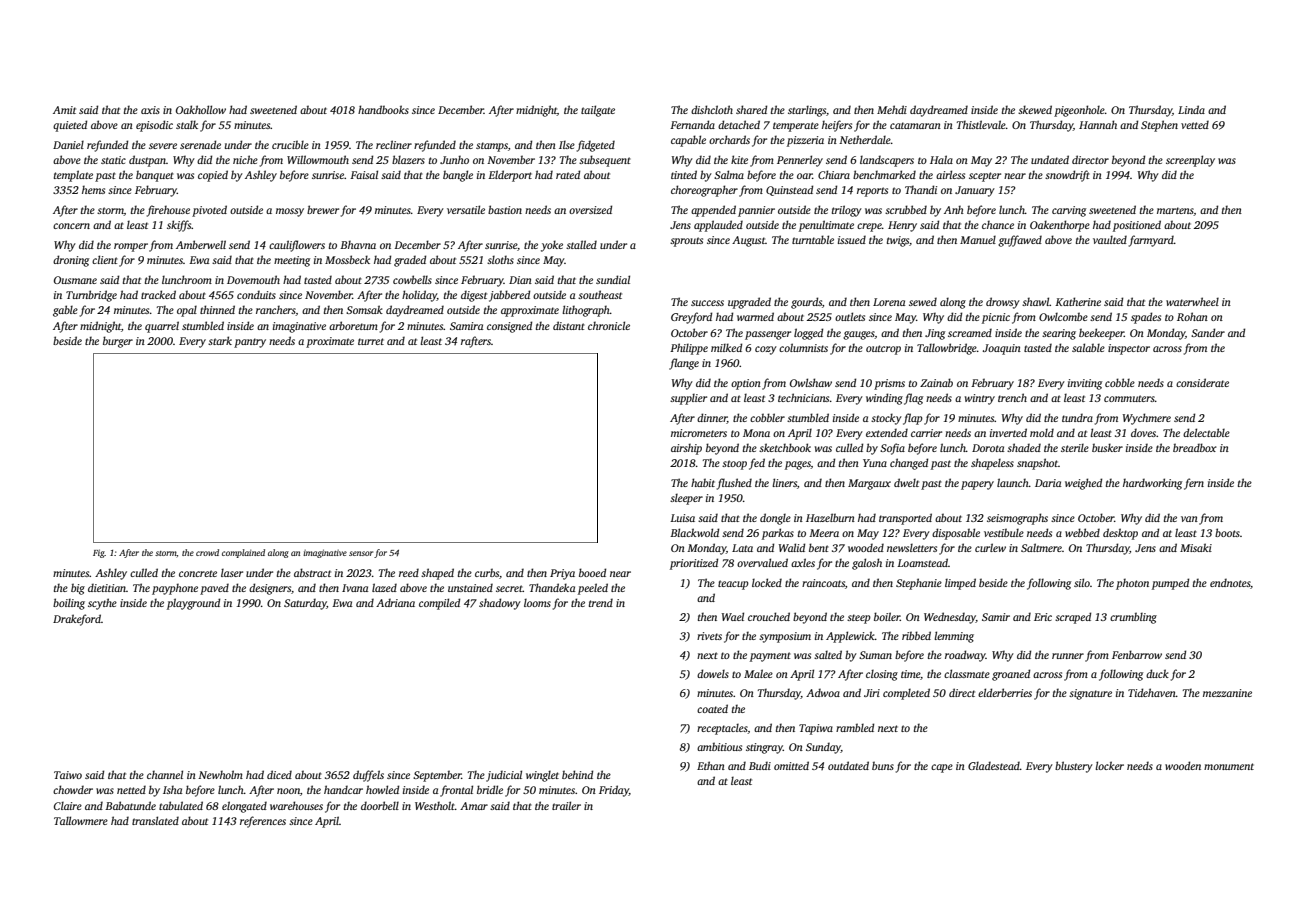 This page has height=924, width=1308. What do you see at coordinates (1074, 767) in the page?
I see `blustery` at bounding box center [1074, 767].
